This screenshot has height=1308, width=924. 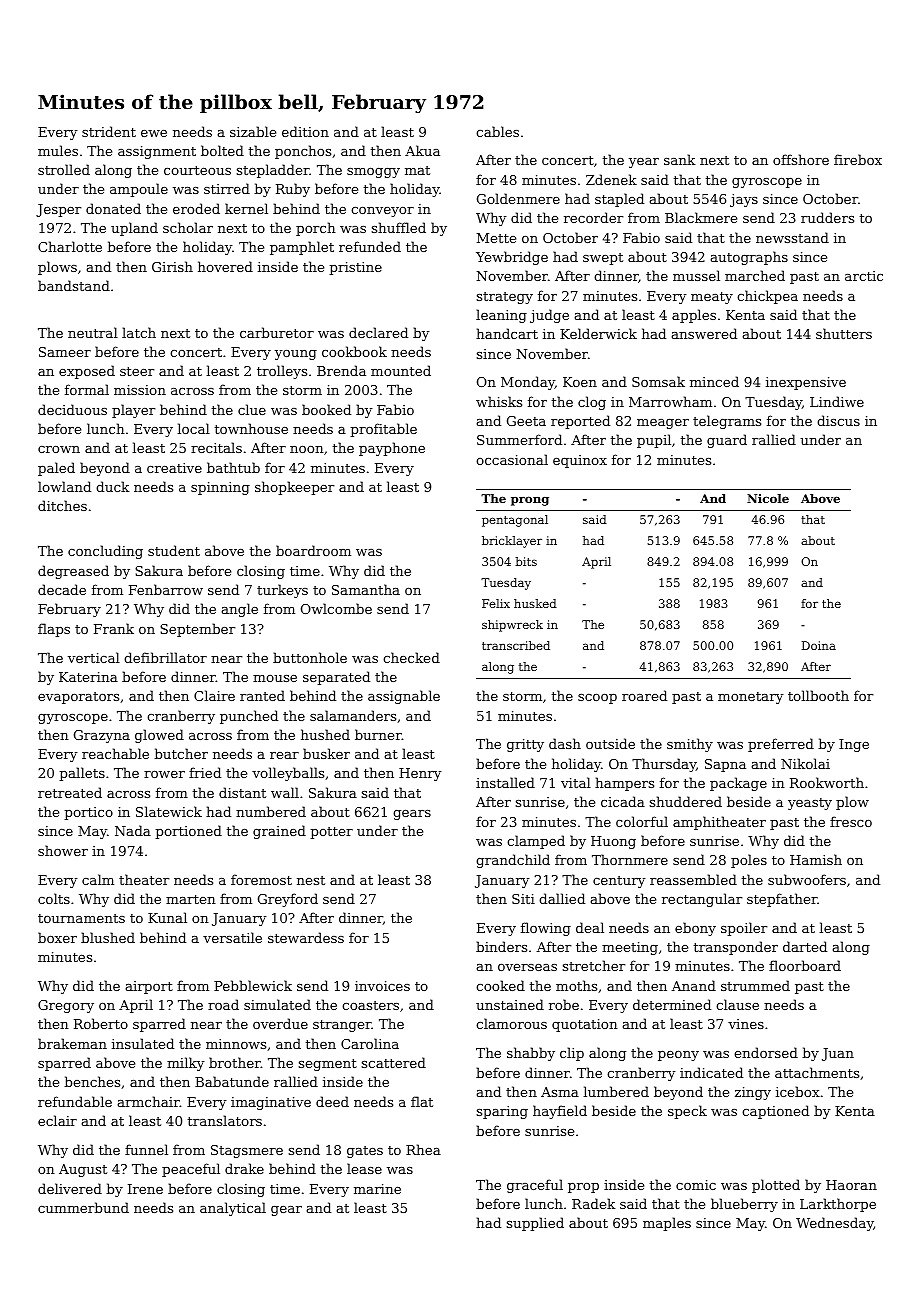 I want to click on spinning, so click(x=220, y=488).
